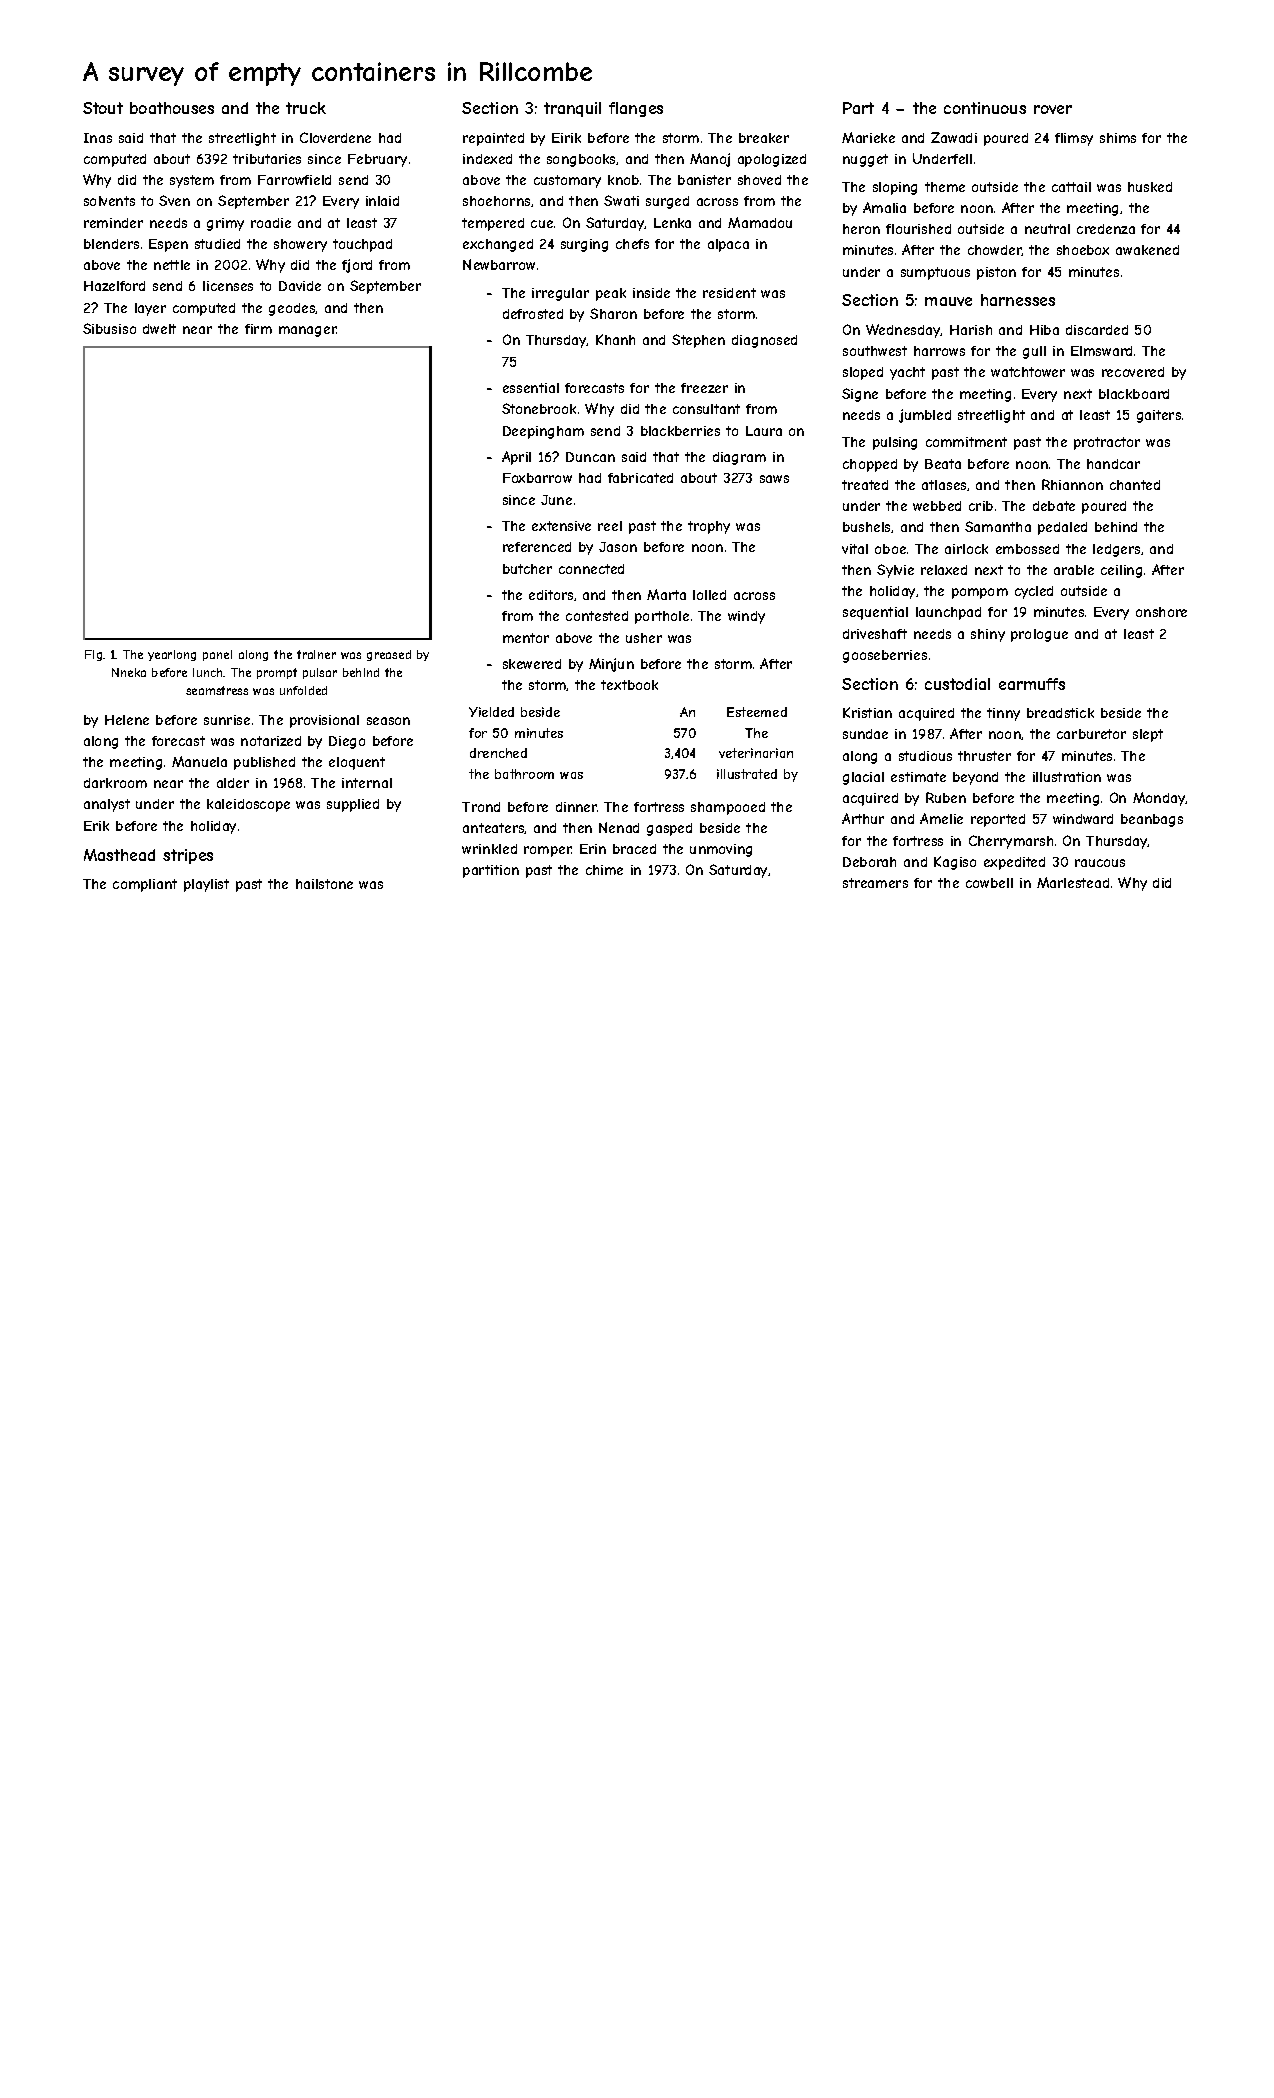 The width and height of the image is (1274, 2098). I want to click on breaker, so click(764, 138).
